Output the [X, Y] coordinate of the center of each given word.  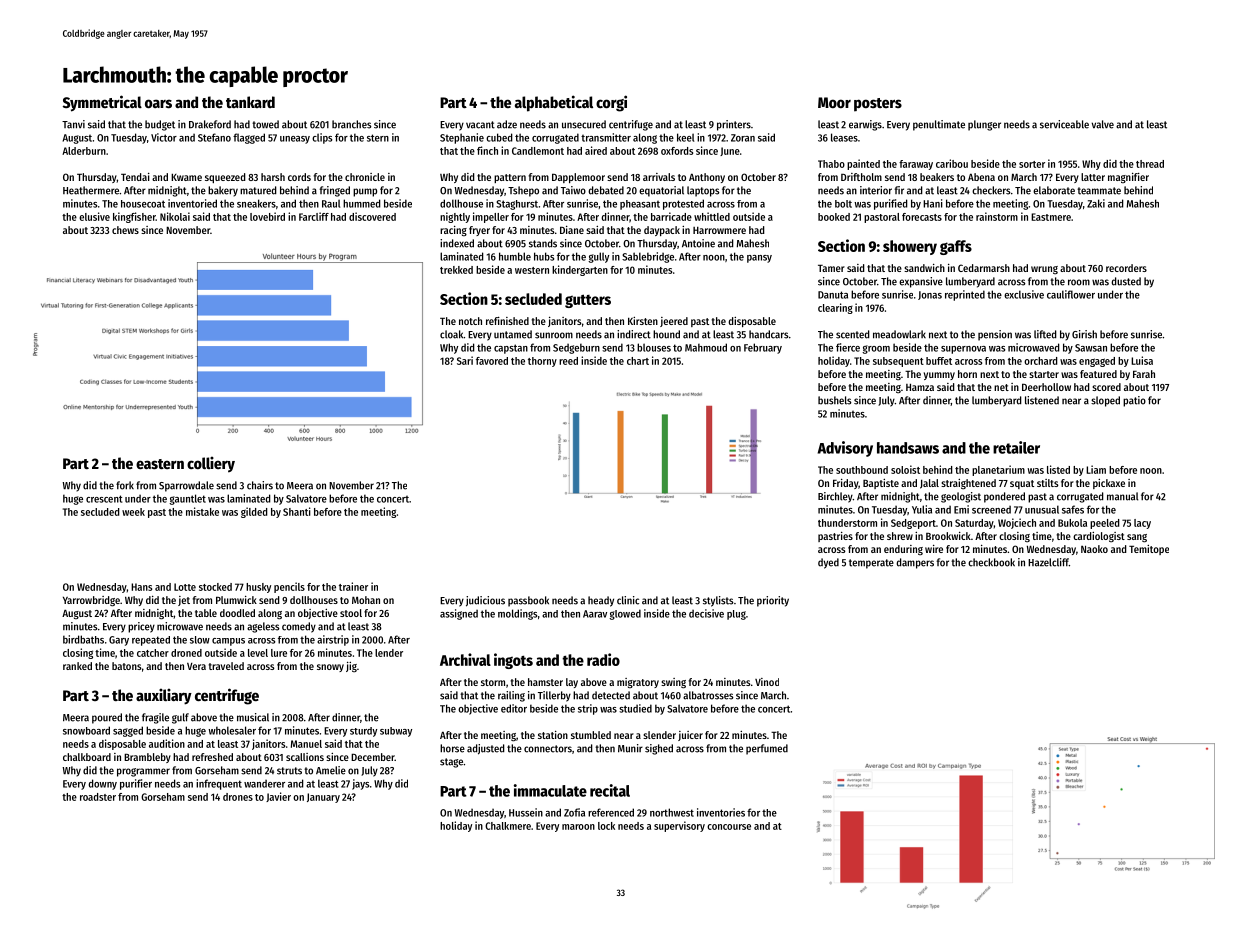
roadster [98, 797]
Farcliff [314, 216]
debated [606, 190]
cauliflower [1071, 294]
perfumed [767, 749]
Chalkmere [508, 826]
